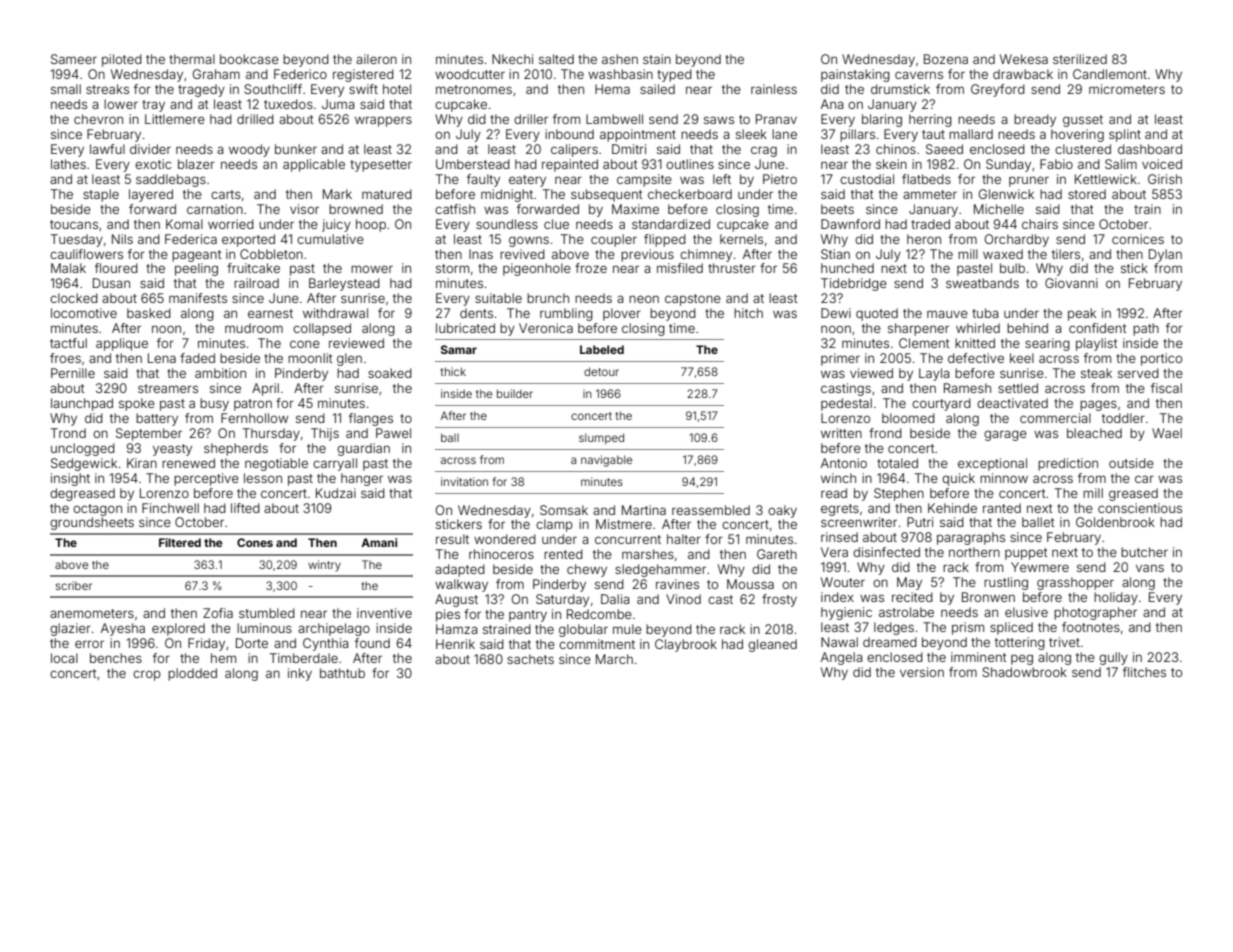 The width and height of the page is (1233, 952). Describe the element at coordinates (537, 269) in the page. I see `pigeonhole` at that location.
